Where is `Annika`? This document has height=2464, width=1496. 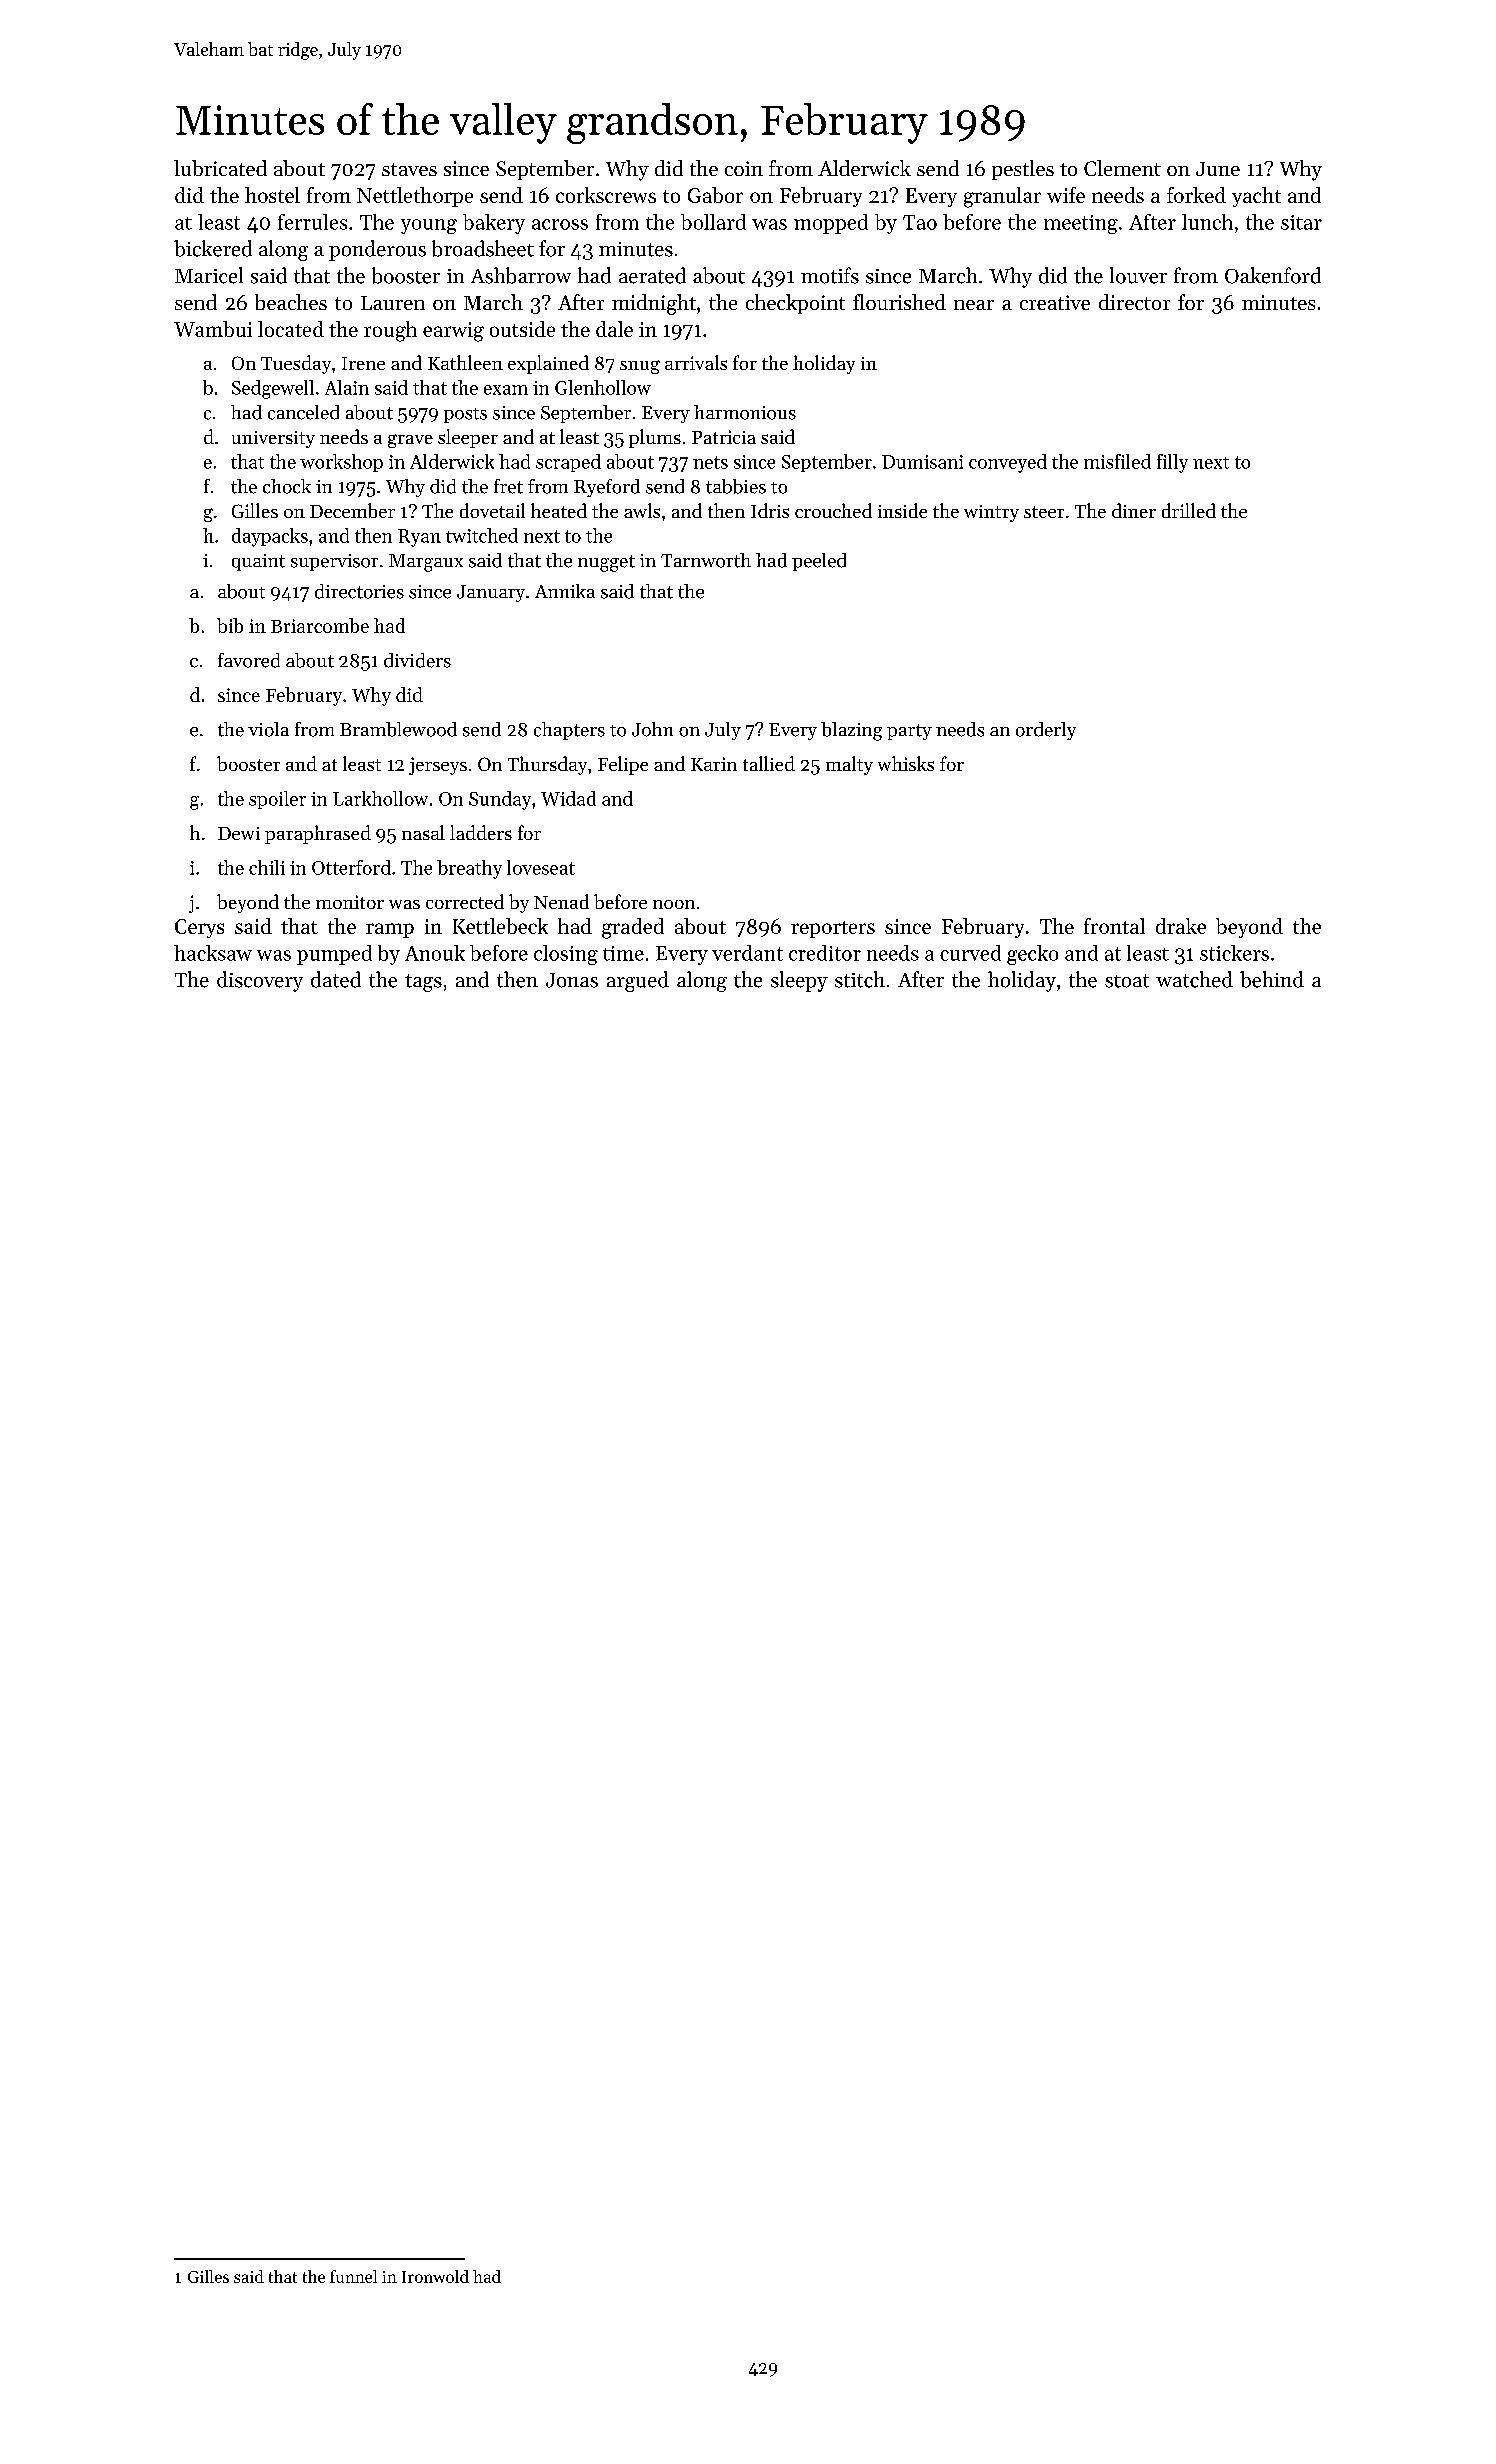 Annika is located at coordinates (565, 591).
